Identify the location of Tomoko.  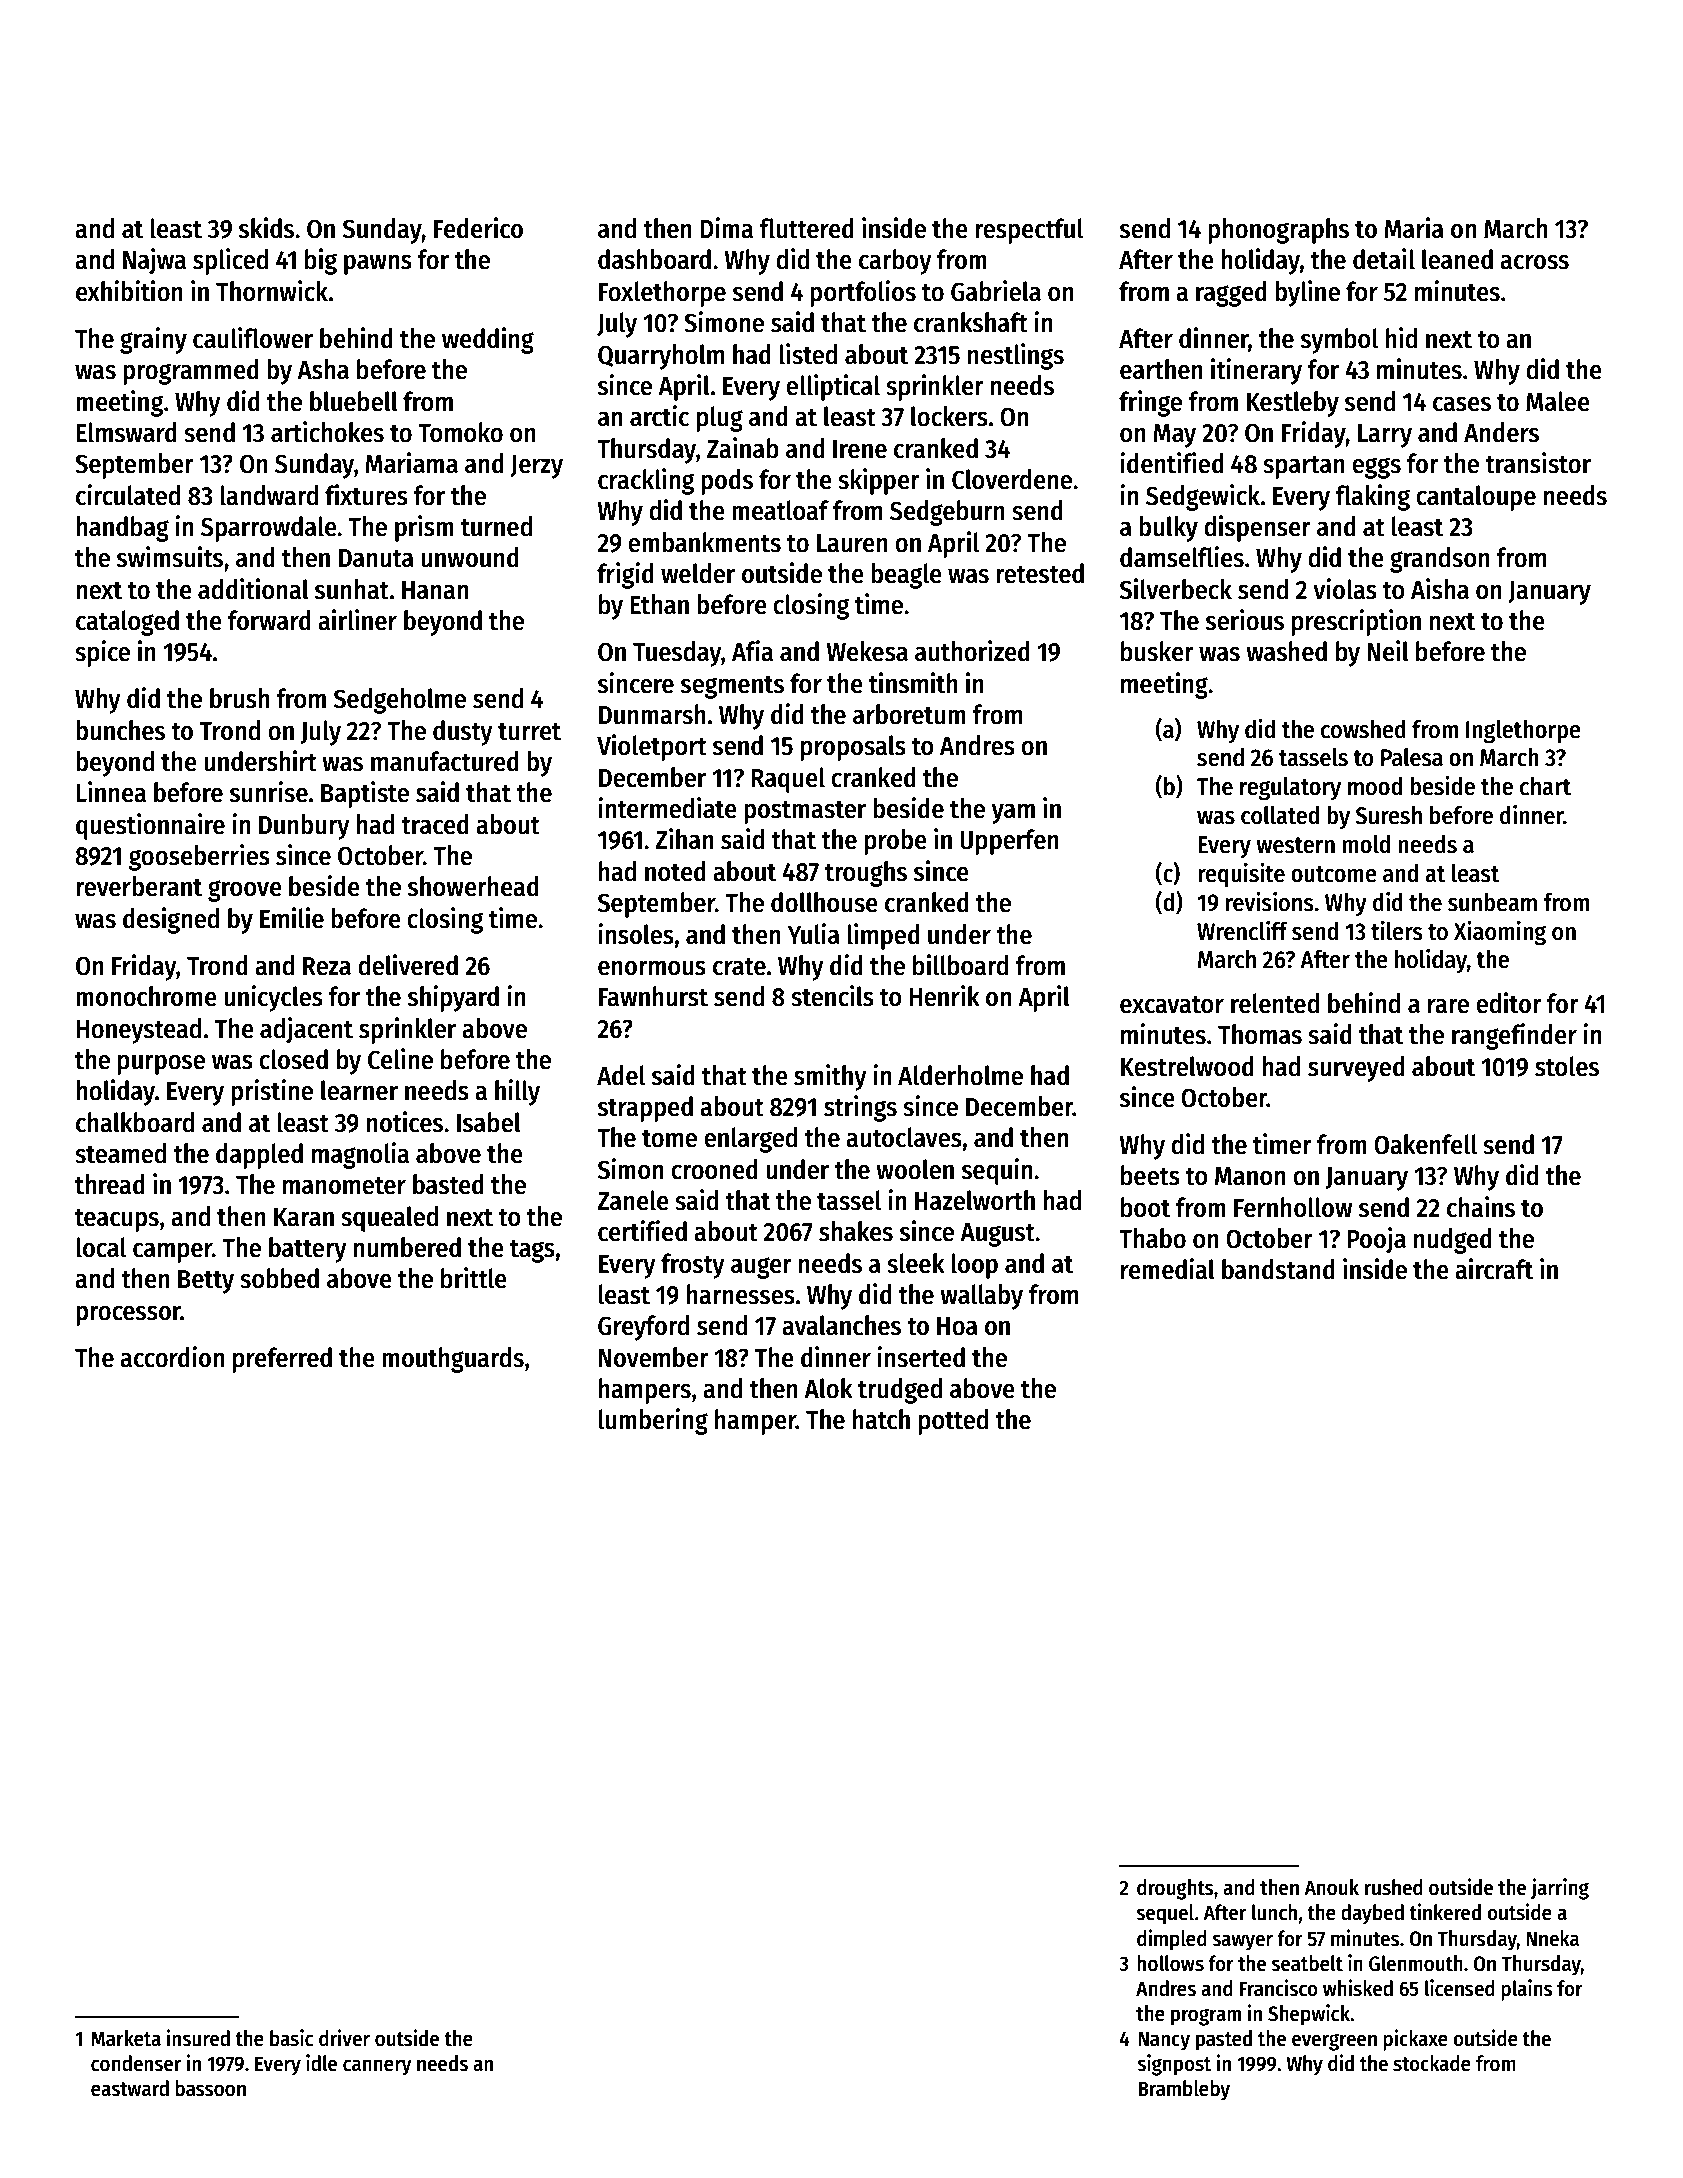
(460, 432).
